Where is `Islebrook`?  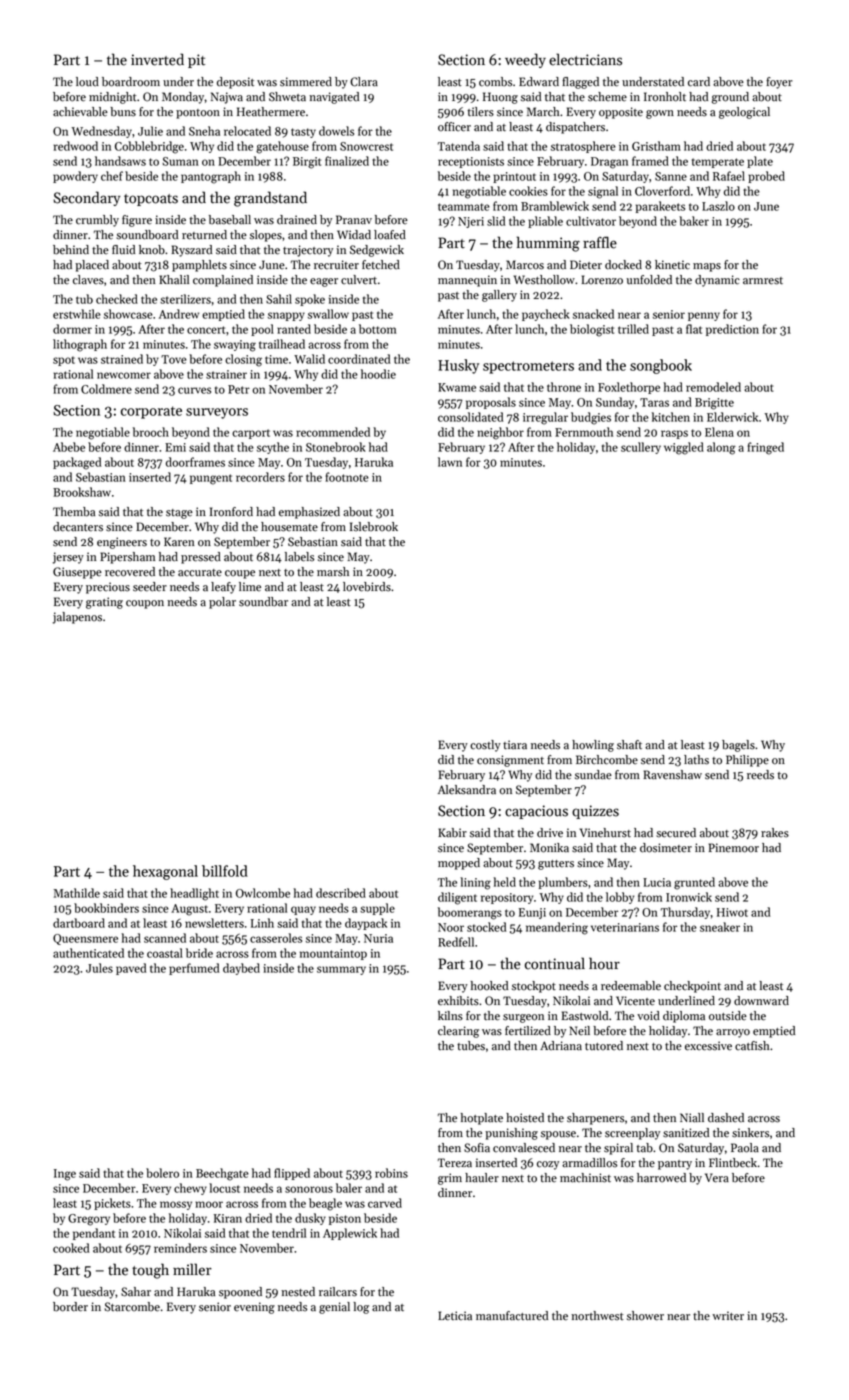
Islebrook is located at coordinates (374, 527).
